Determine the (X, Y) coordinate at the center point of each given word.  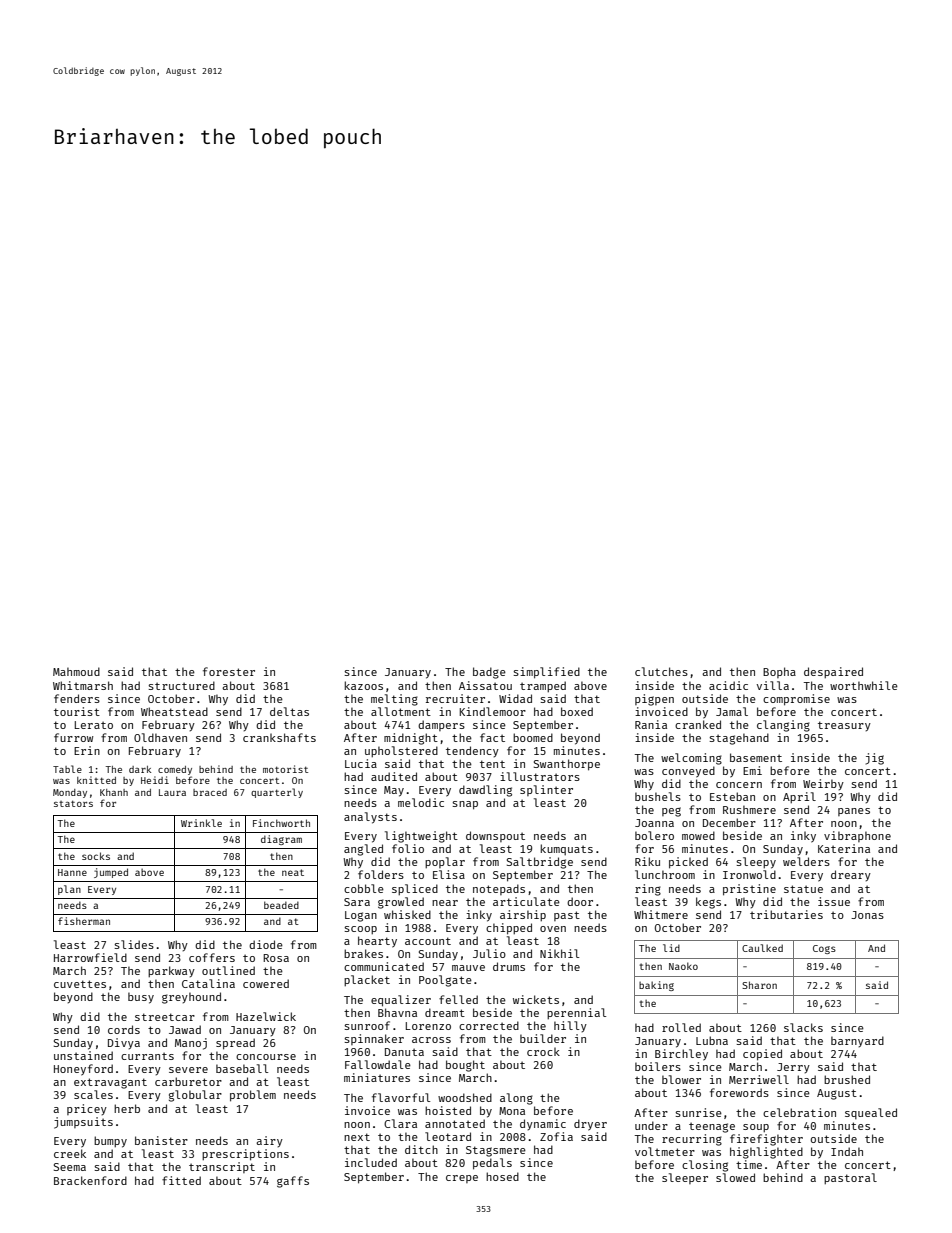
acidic (728, 685)
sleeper (685, 1178)
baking (656, 986)
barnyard (857, 1041)
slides (134, 944)
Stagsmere (496, 1151)
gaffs (293, 1182)
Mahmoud (76, 671)
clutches (661, 671)
